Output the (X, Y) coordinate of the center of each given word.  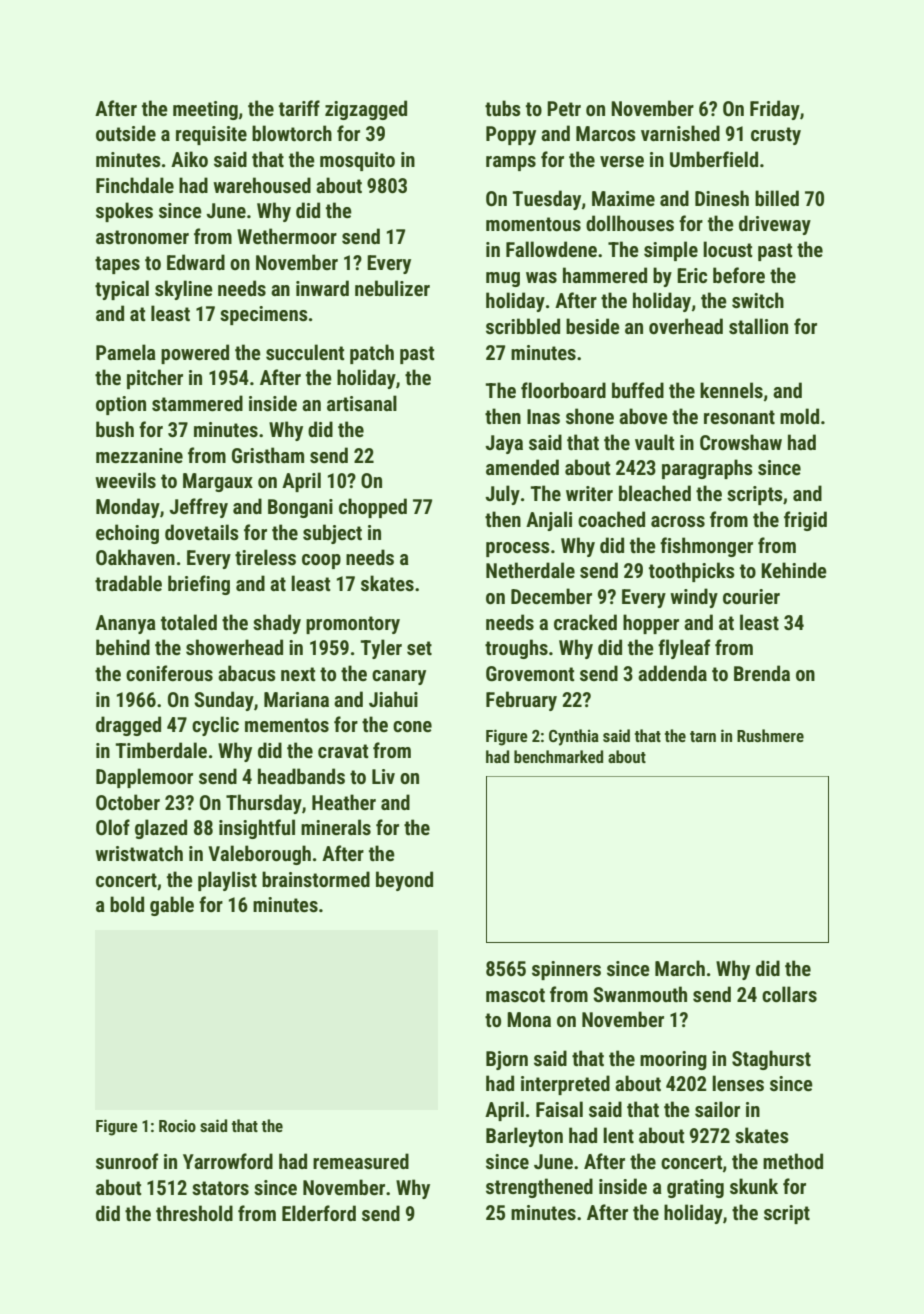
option (121, 405)
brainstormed (316, 879)
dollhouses (630, 223)
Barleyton (524, 1137)
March (680, 968)
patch (372, 354)
